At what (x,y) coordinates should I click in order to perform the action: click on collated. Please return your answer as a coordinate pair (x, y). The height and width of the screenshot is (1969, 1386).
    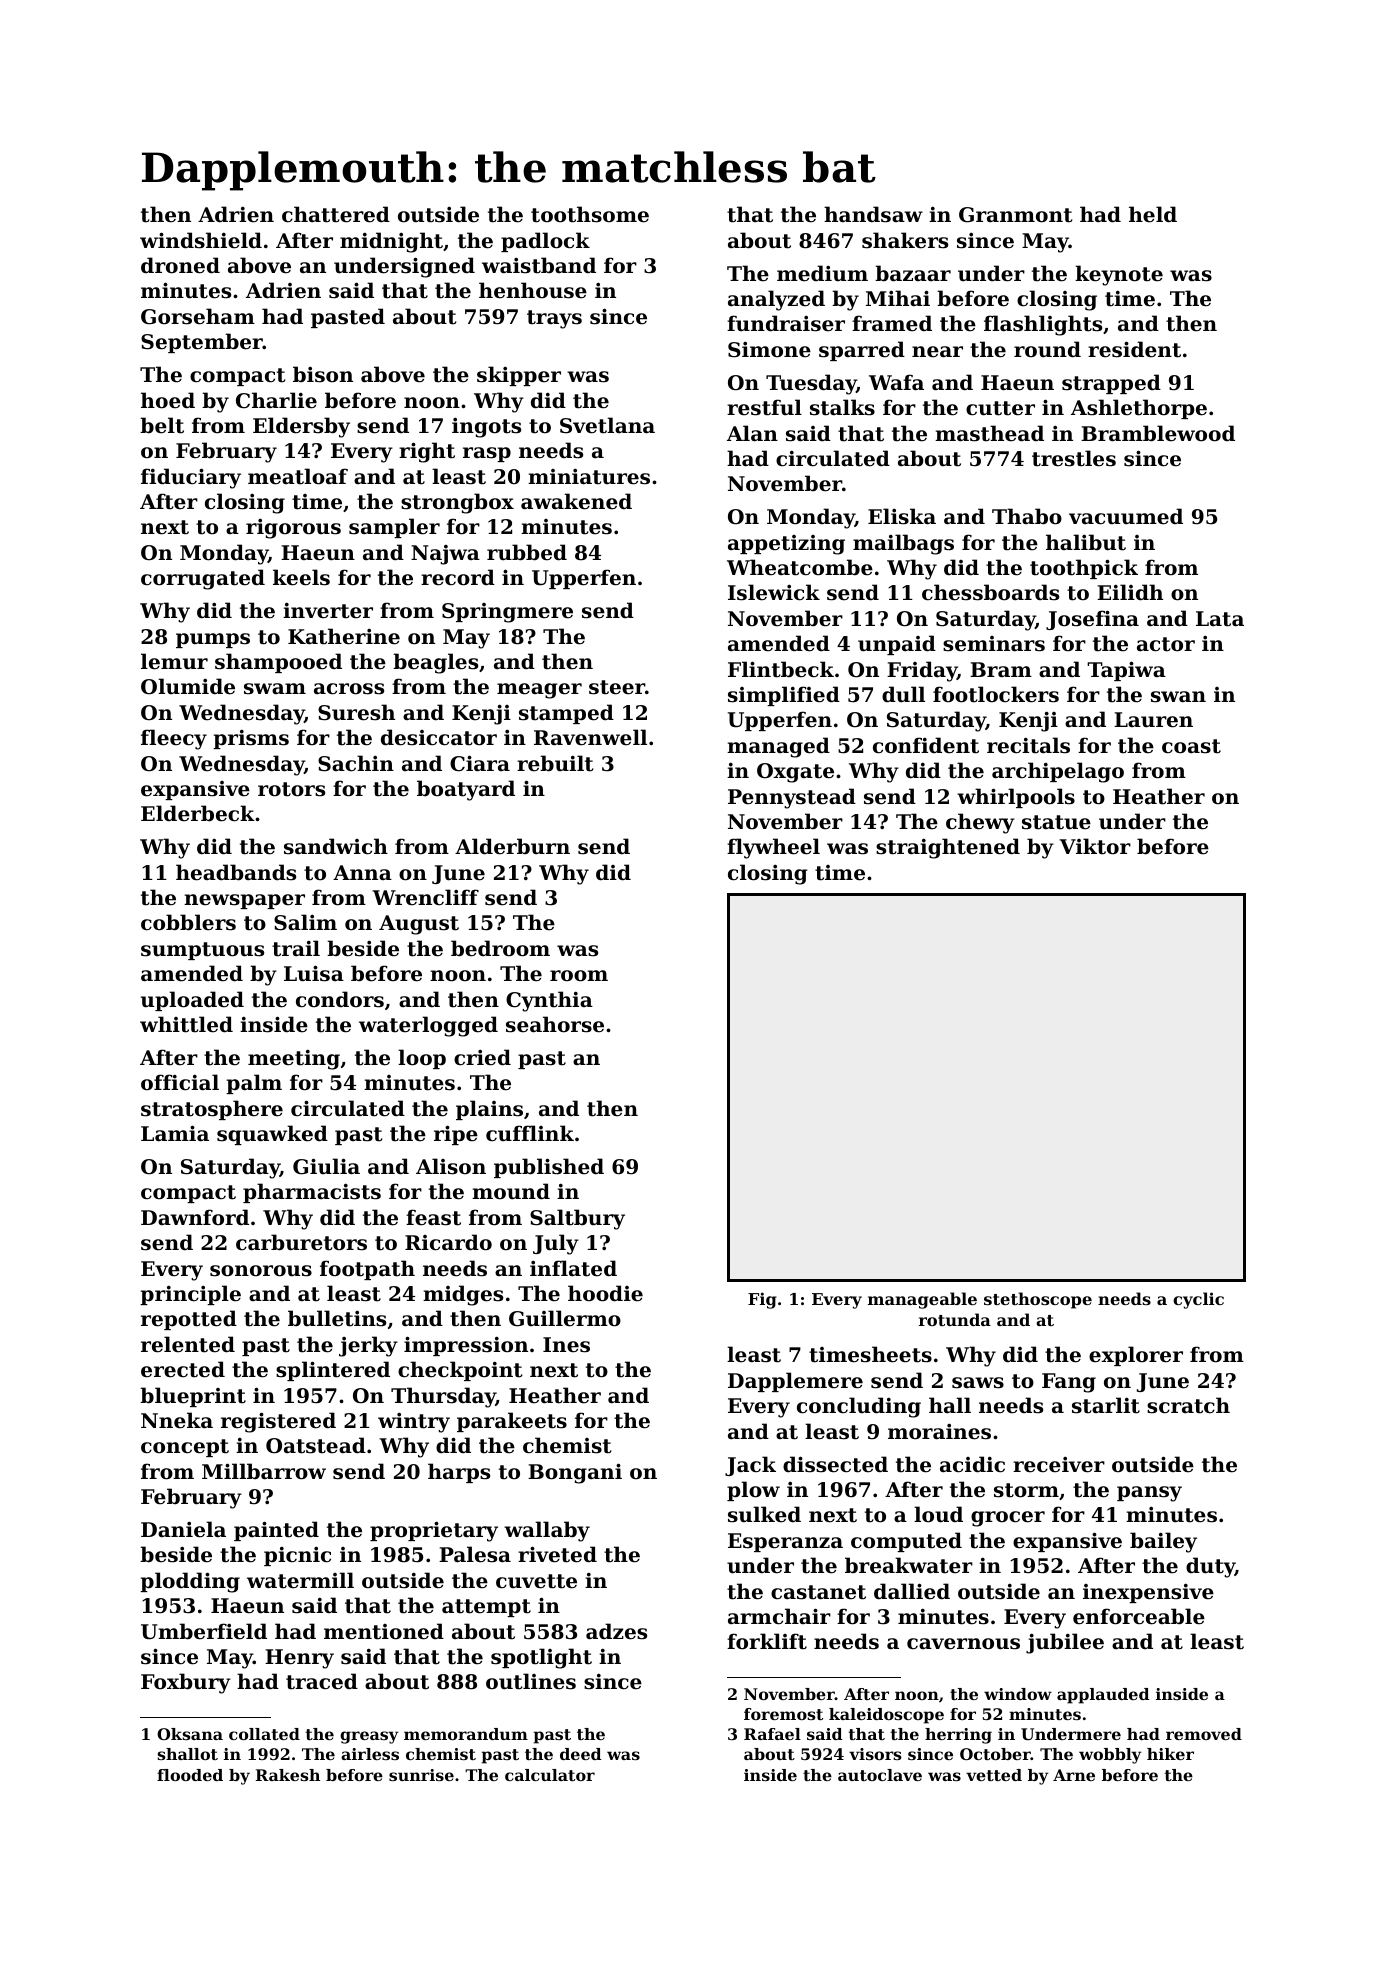
    Looking at the image, I should click on (264, 1734).
